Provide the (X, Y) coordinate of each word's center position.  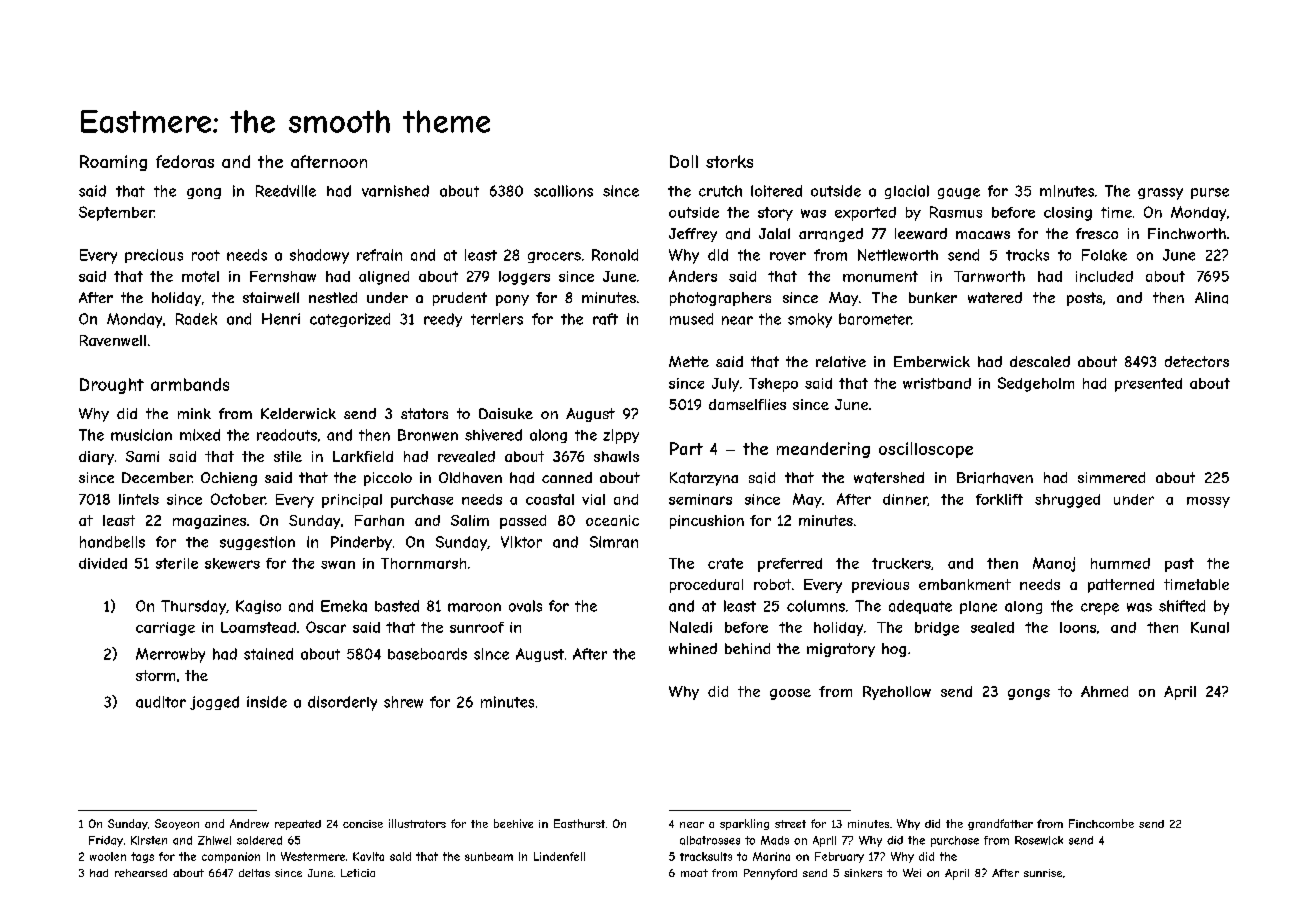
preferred (790, 565)
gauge (959, 193)
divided (103, 563)
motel (200, 276)
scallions (563, 191)
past (1179, 565)
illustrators (417, 823)
